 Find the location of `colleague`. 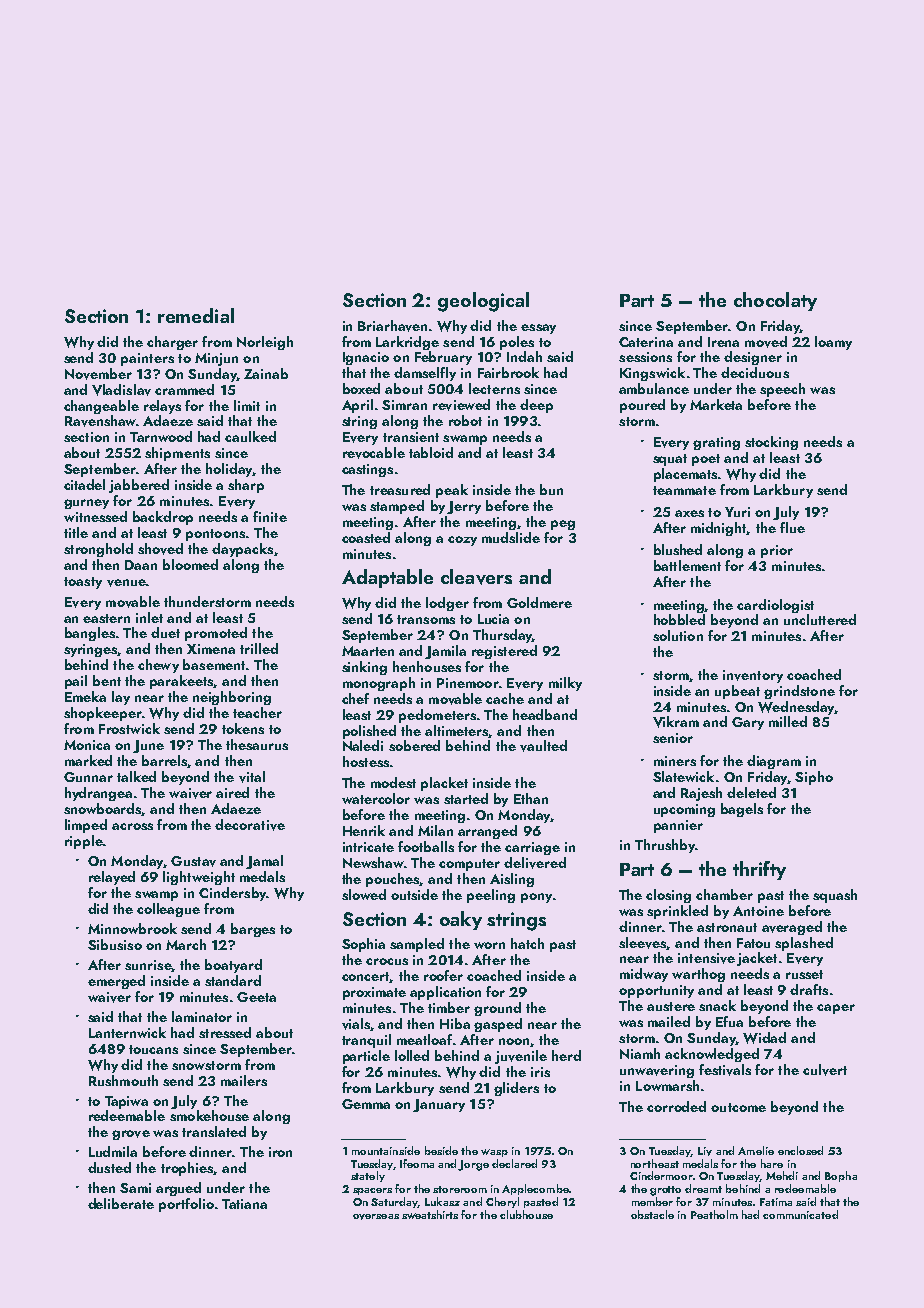

colleague is located at coordinates (168, 910).
